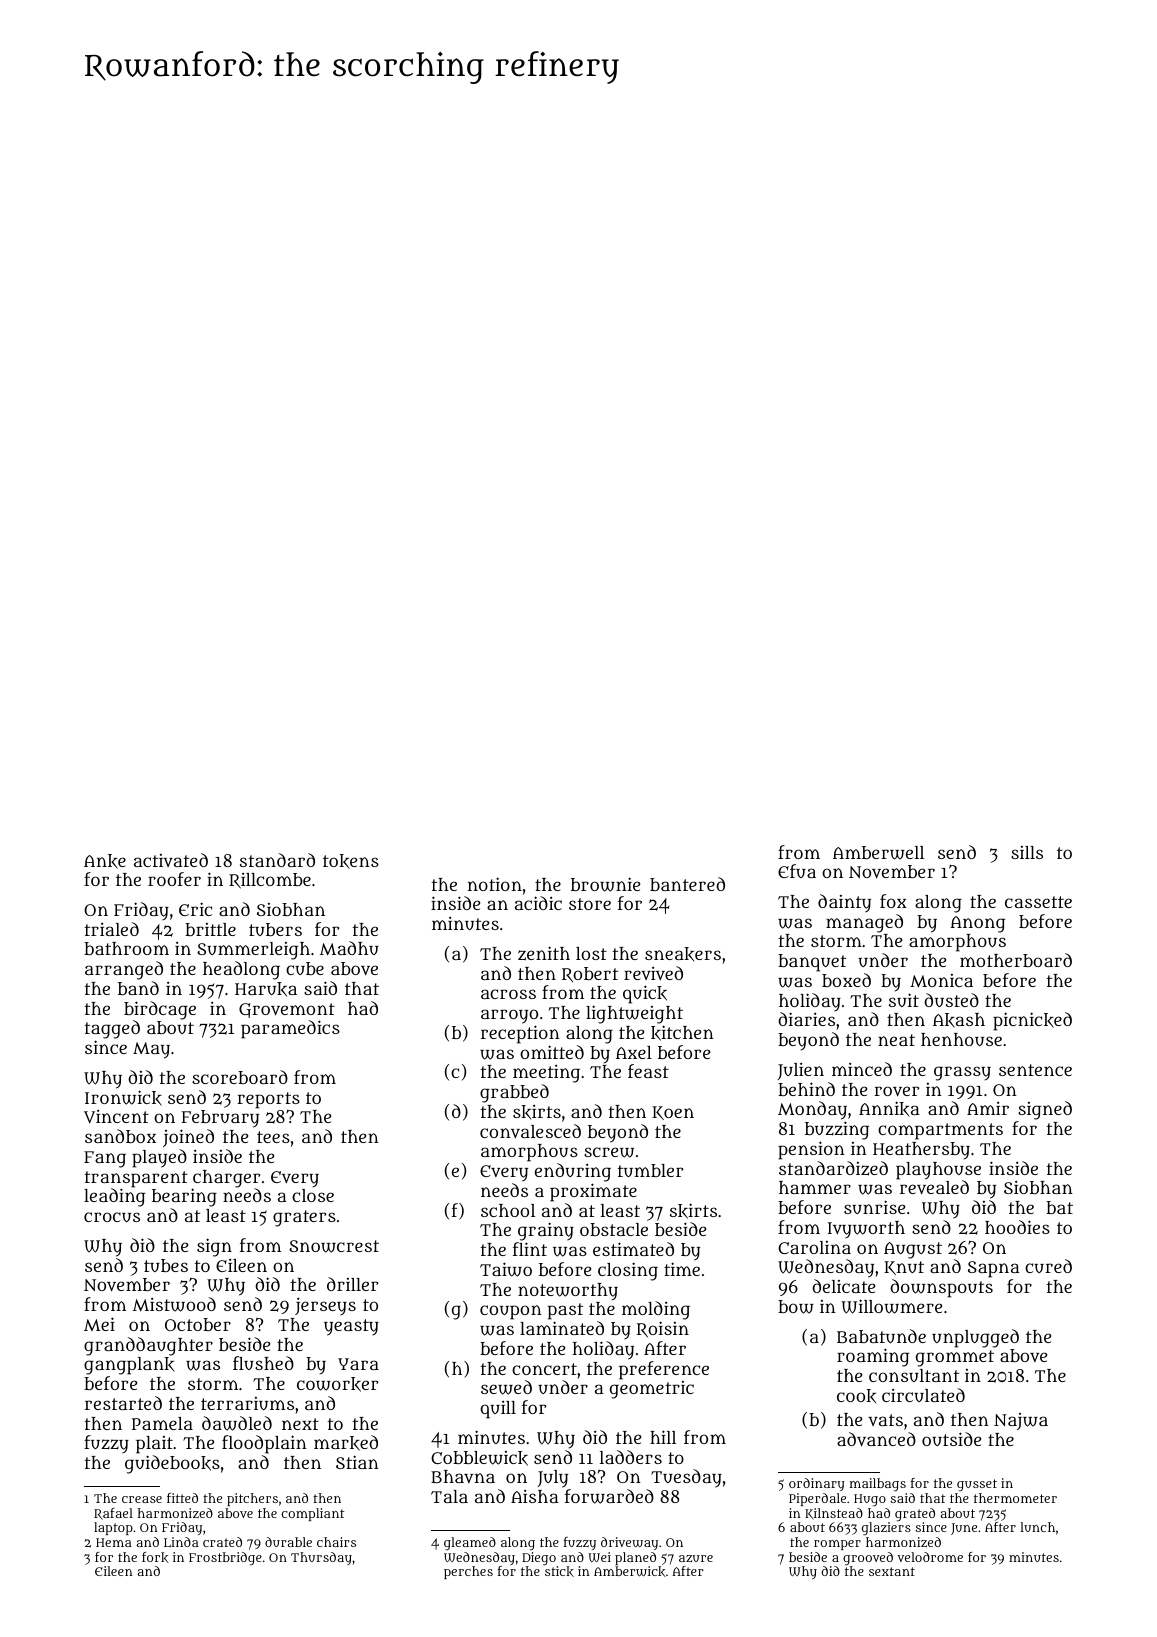  Describe the element at coordinates (878, 853) in the screenshot. I see `Amberwell` at that location.
